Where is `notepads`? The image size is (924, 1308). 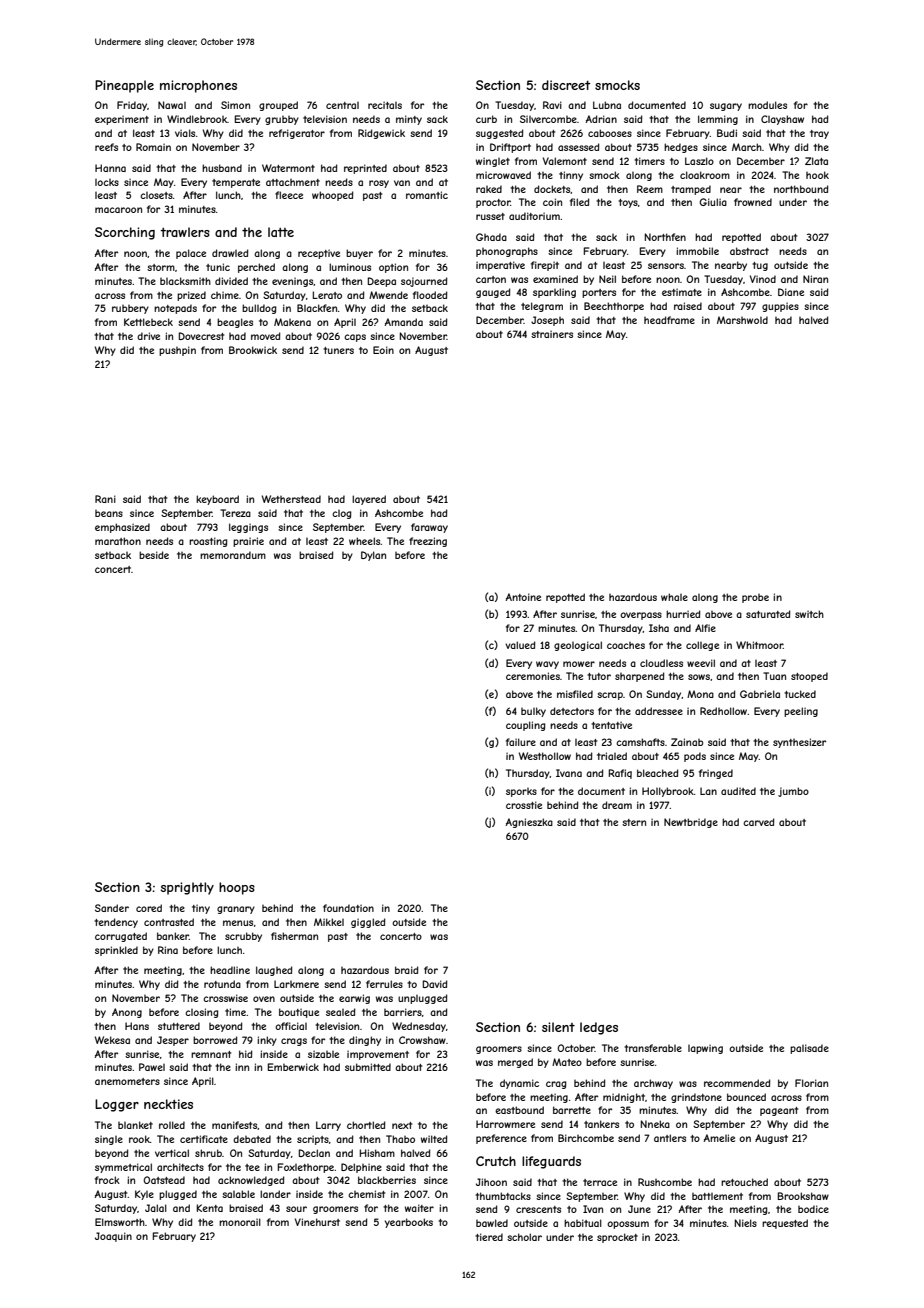
notepads is located at coordinates (175, 309).
